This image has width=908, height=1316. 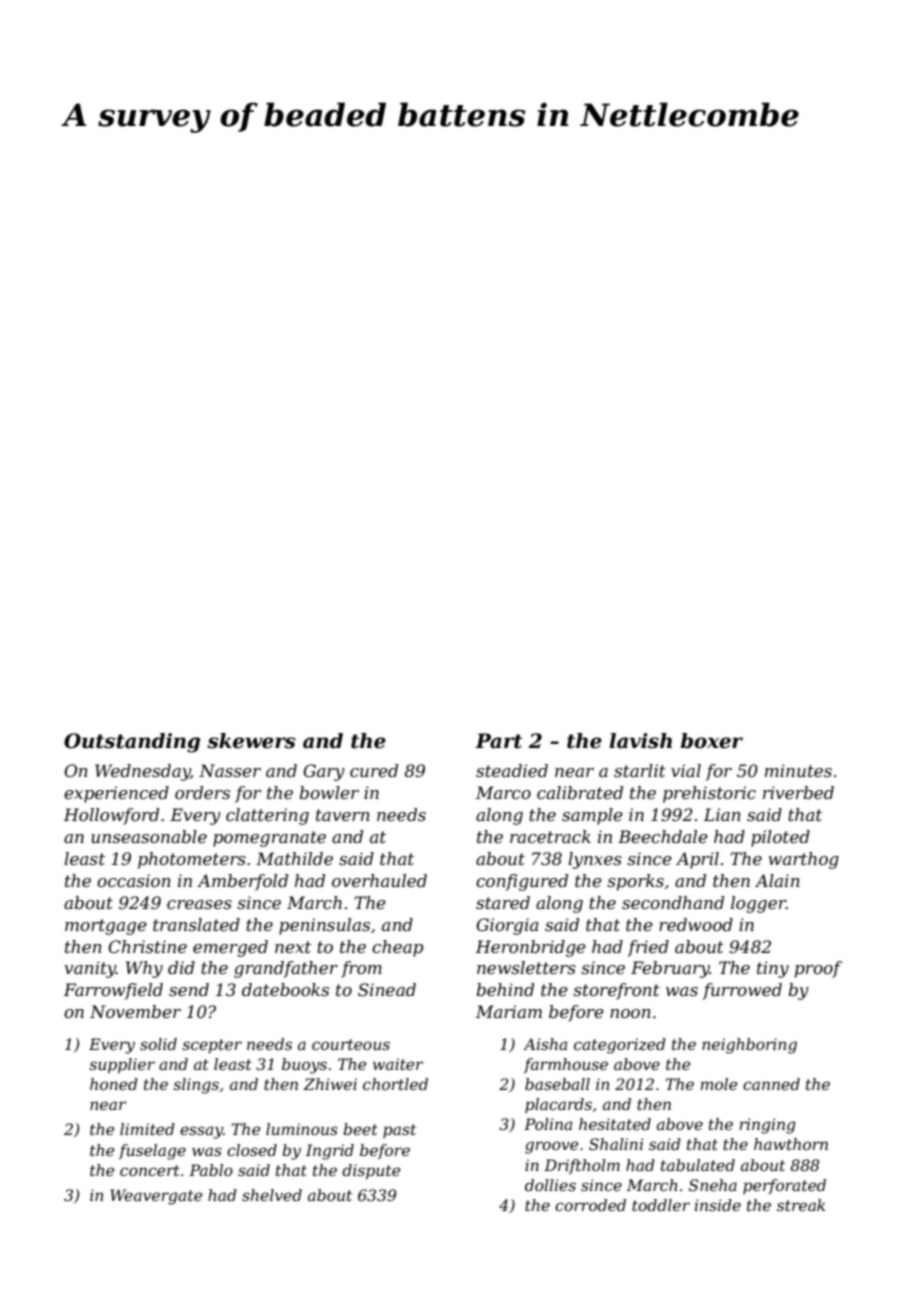 What do you see at coordinates (371, 1171) in the image?
I see `dispute` at bounding box center [371, 1171].
